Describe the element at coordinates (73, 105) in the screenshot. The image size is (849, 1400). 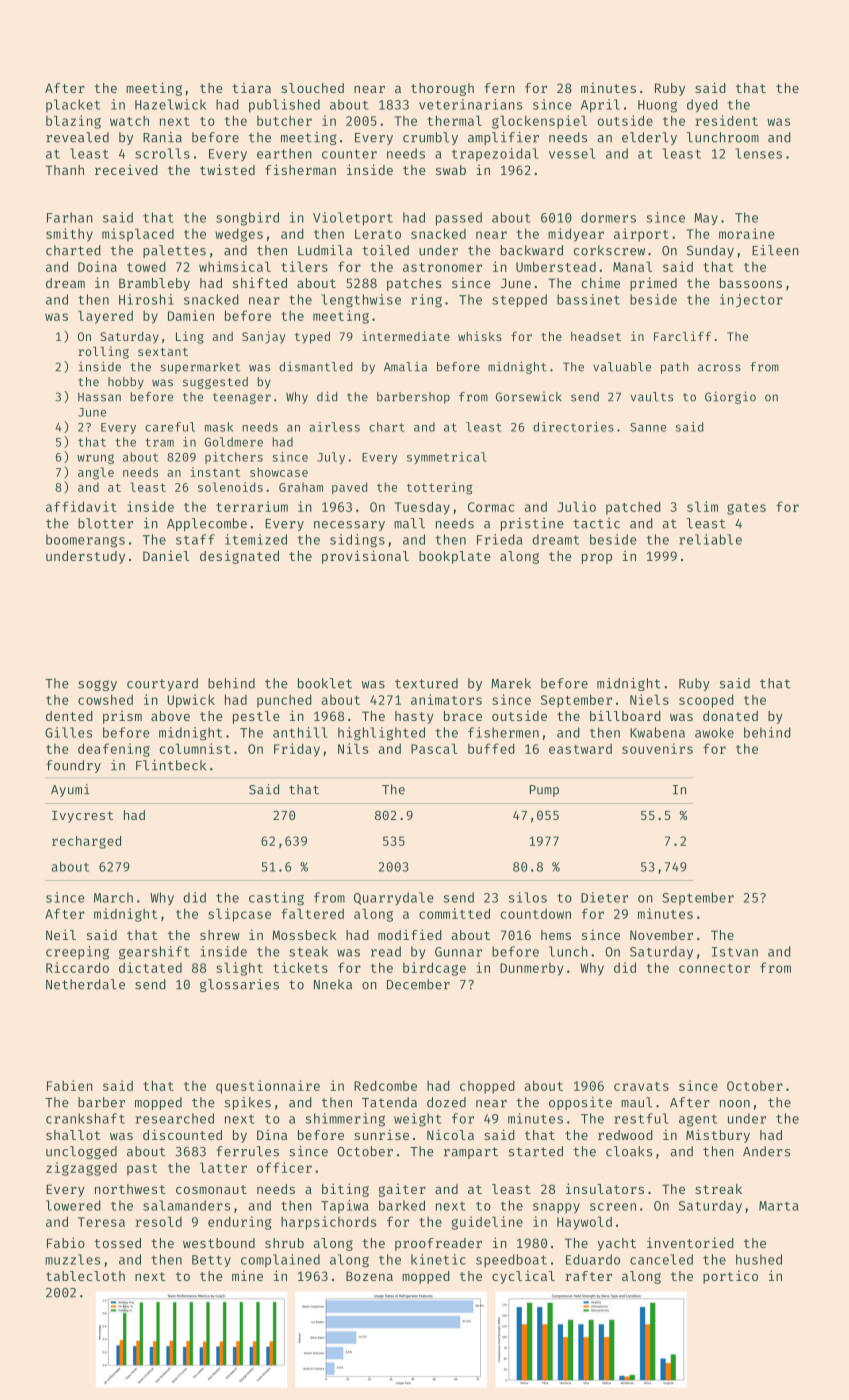
I see `placket` at that location.
